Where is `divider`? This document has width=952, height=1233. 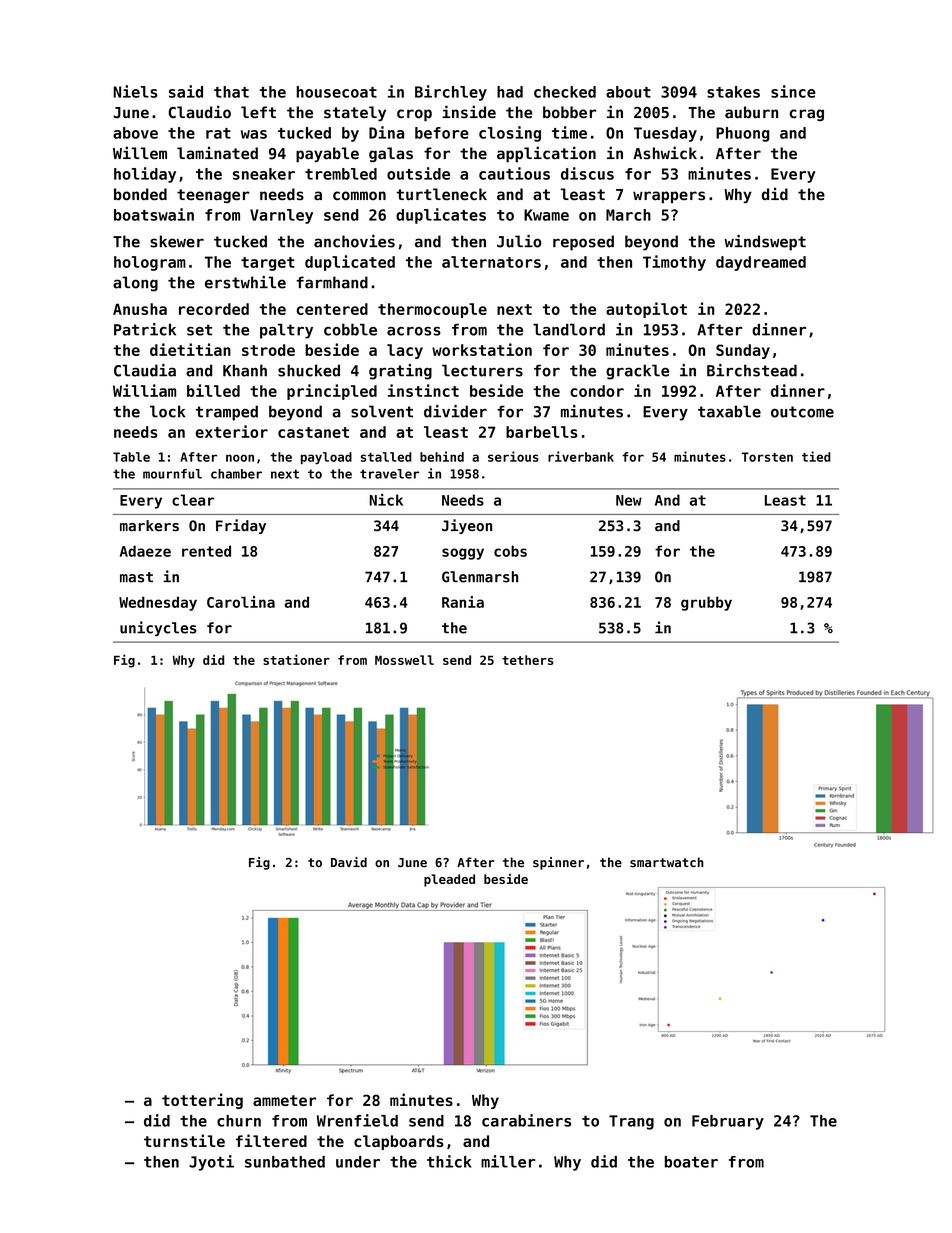
divider is located at coordinates (455, 411).
